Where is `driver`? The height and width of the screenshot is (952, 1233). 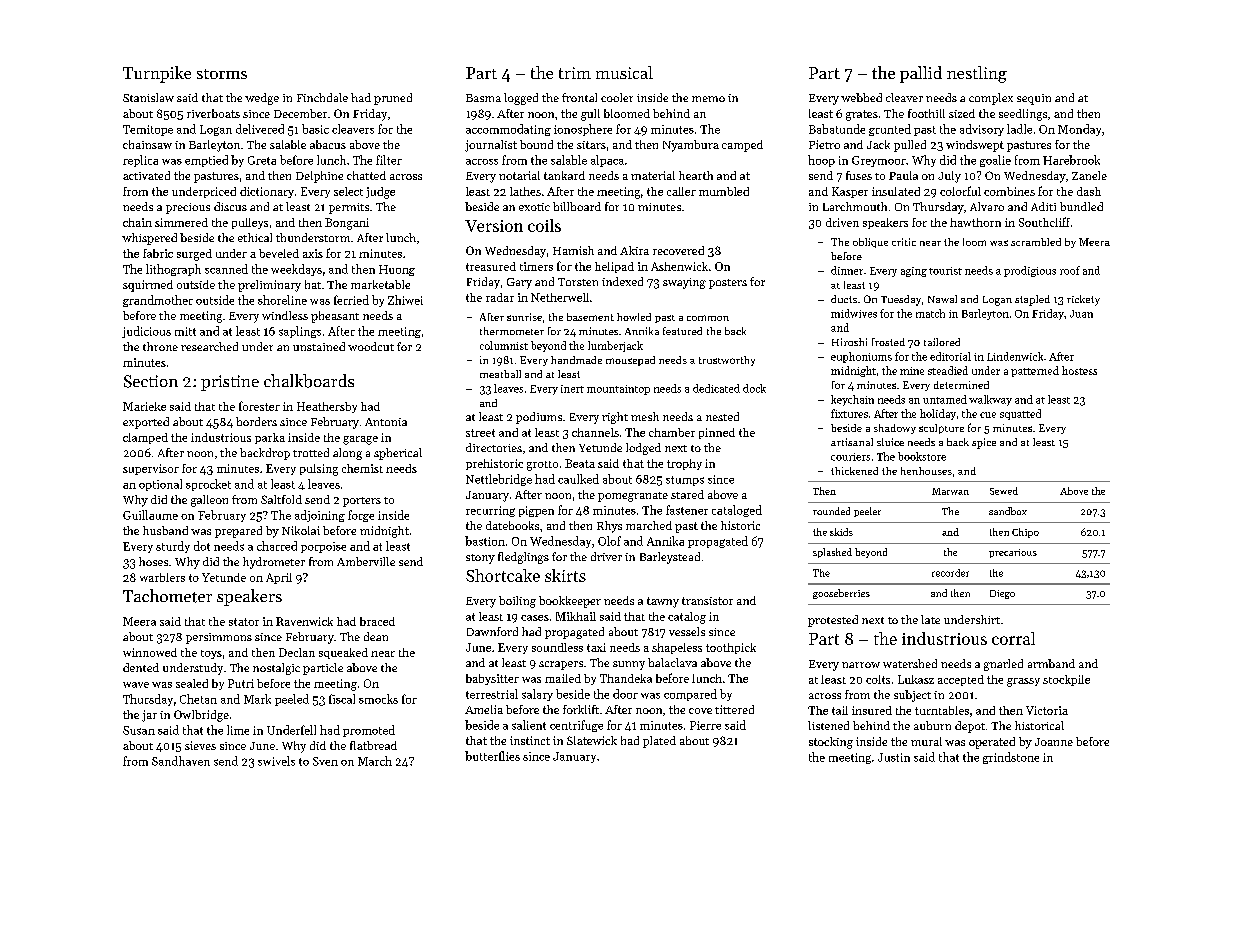 driver is located at coordinates (606, 556).
